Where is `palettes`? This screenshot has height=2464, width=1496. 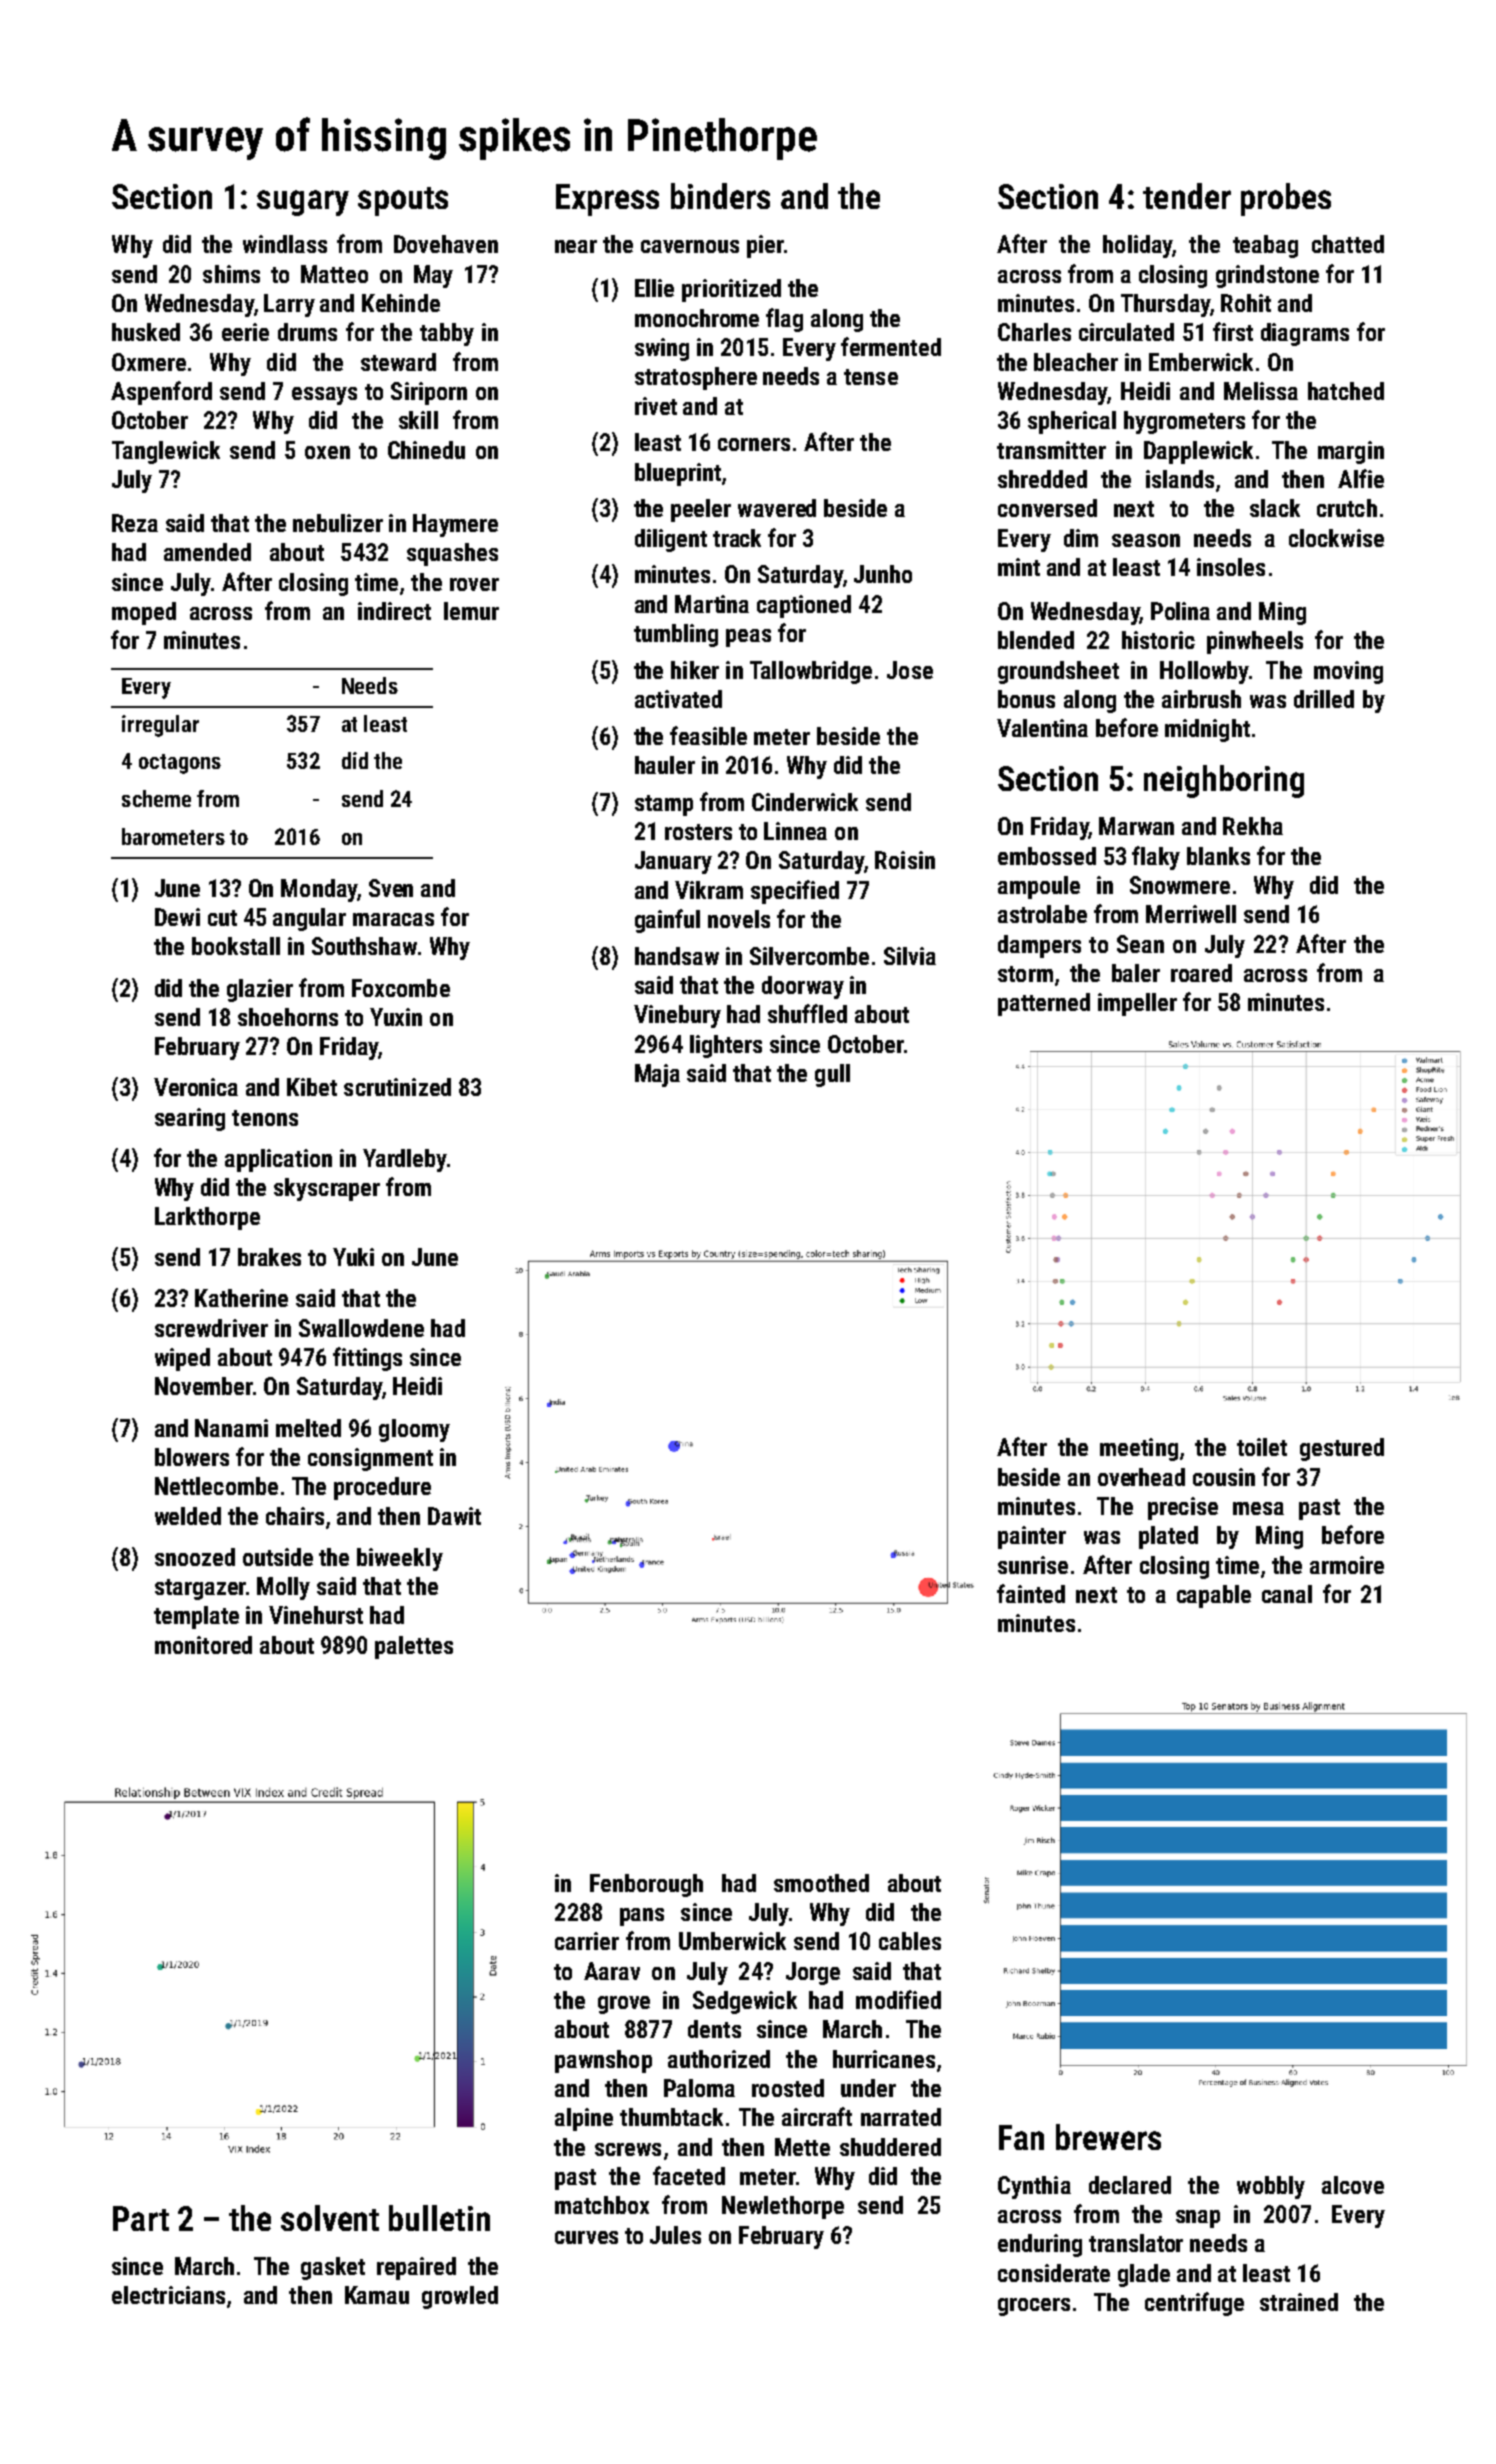 palettes is located at coordinates (414, 1647).
